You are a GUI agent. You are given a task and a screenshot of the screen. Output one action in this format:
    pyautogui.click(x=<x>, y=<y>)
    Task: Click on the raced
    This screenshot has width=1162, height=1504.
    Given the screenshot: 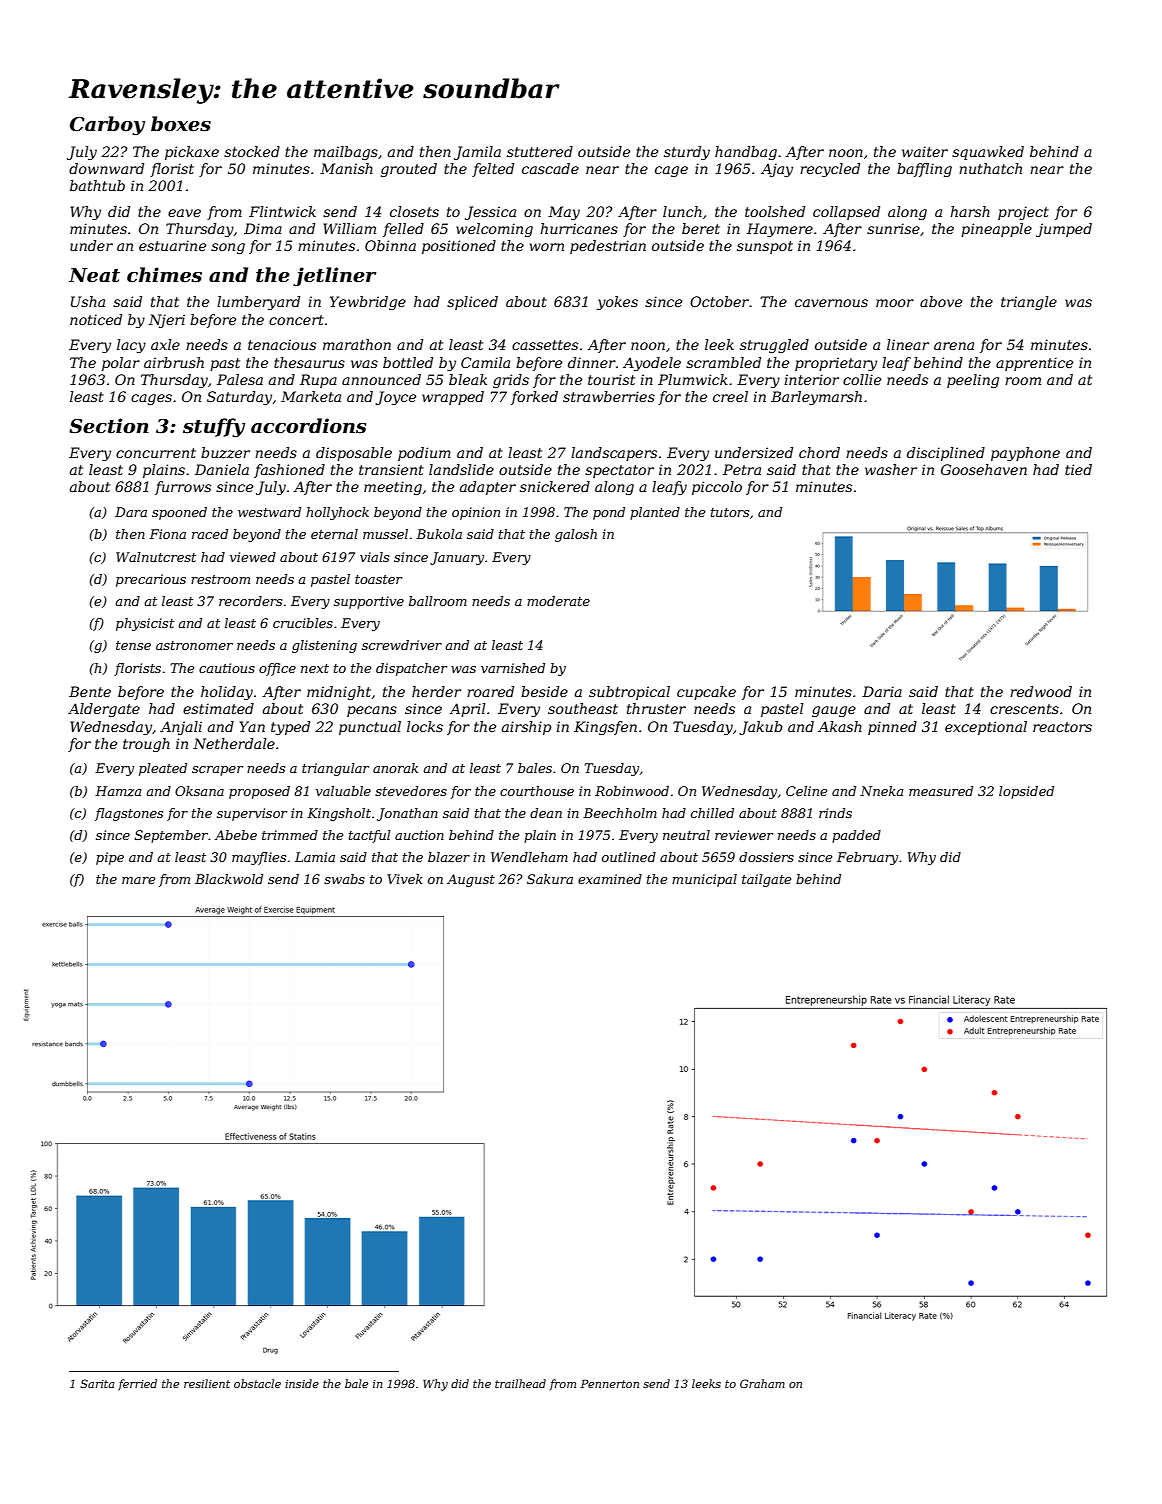 What is the action you would take?
    pyautogui.click(x=210, y=534)
